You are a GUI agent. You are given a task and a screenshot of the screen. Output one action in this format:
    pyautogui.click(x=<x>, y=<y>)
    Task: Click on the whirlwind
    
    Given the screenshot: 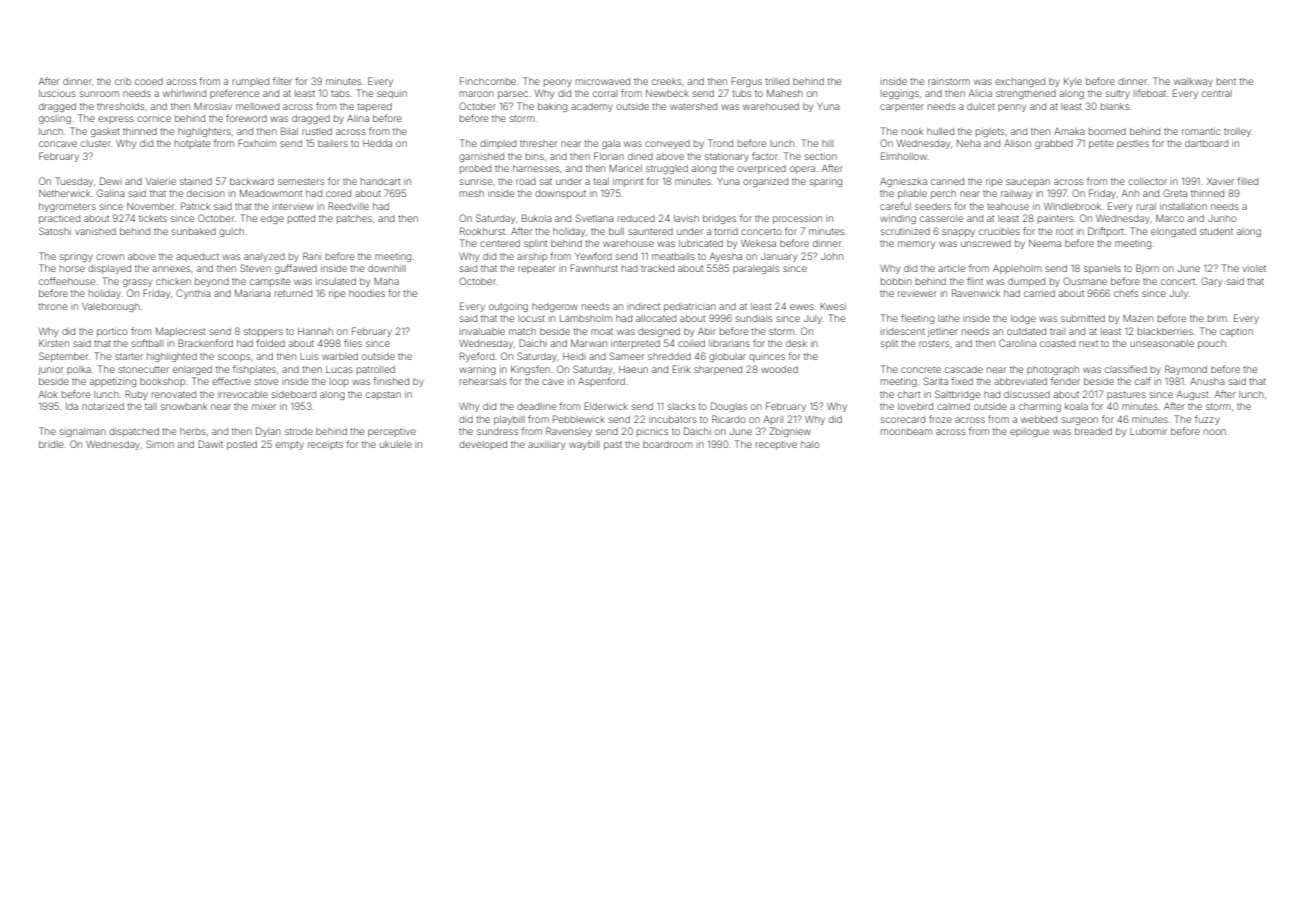 What is the action you would take?
    pyautogui.click(x=184, y=93)
